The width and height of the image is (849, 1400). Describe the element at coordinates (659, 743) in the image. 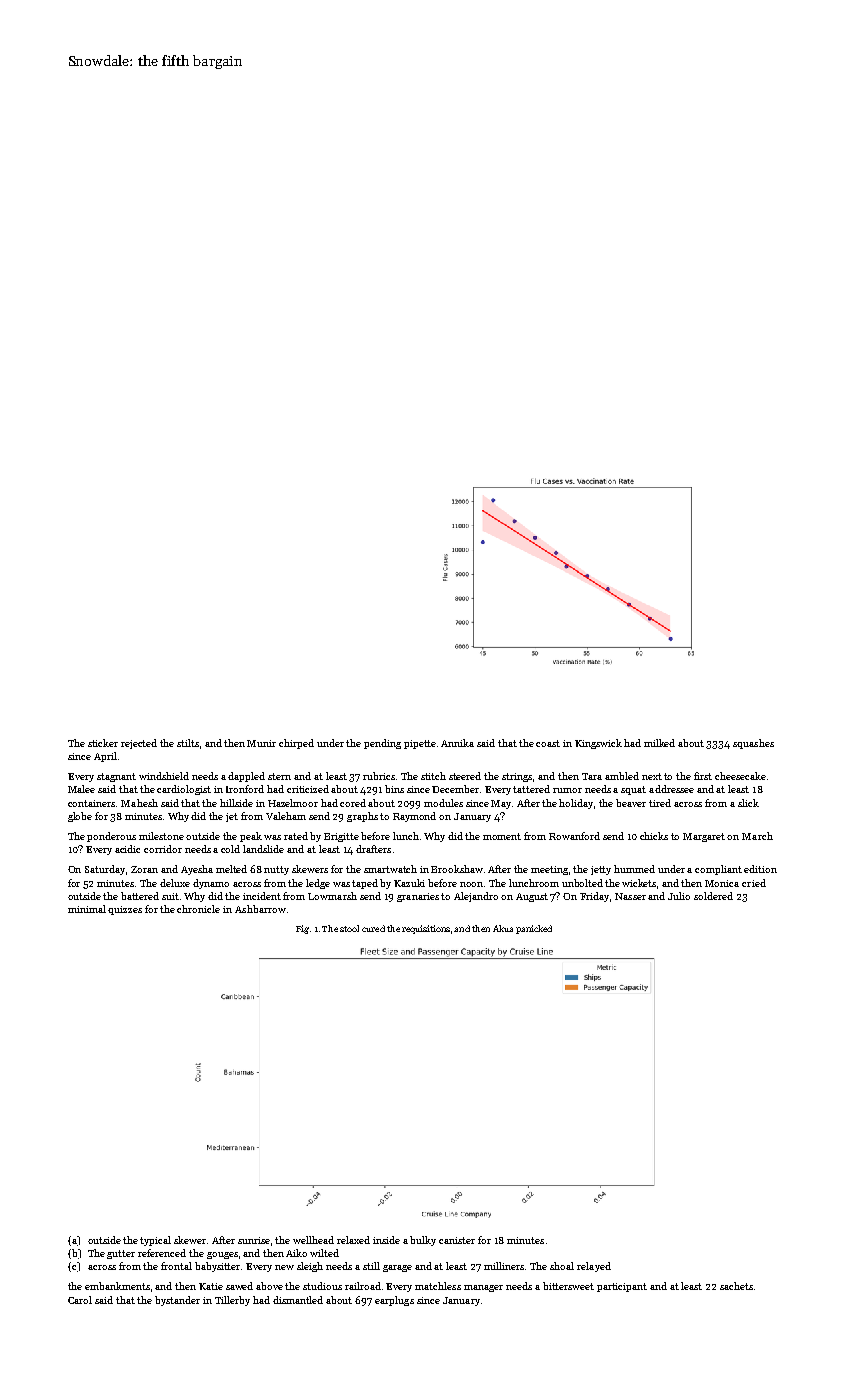

I see `milked` at that location.
